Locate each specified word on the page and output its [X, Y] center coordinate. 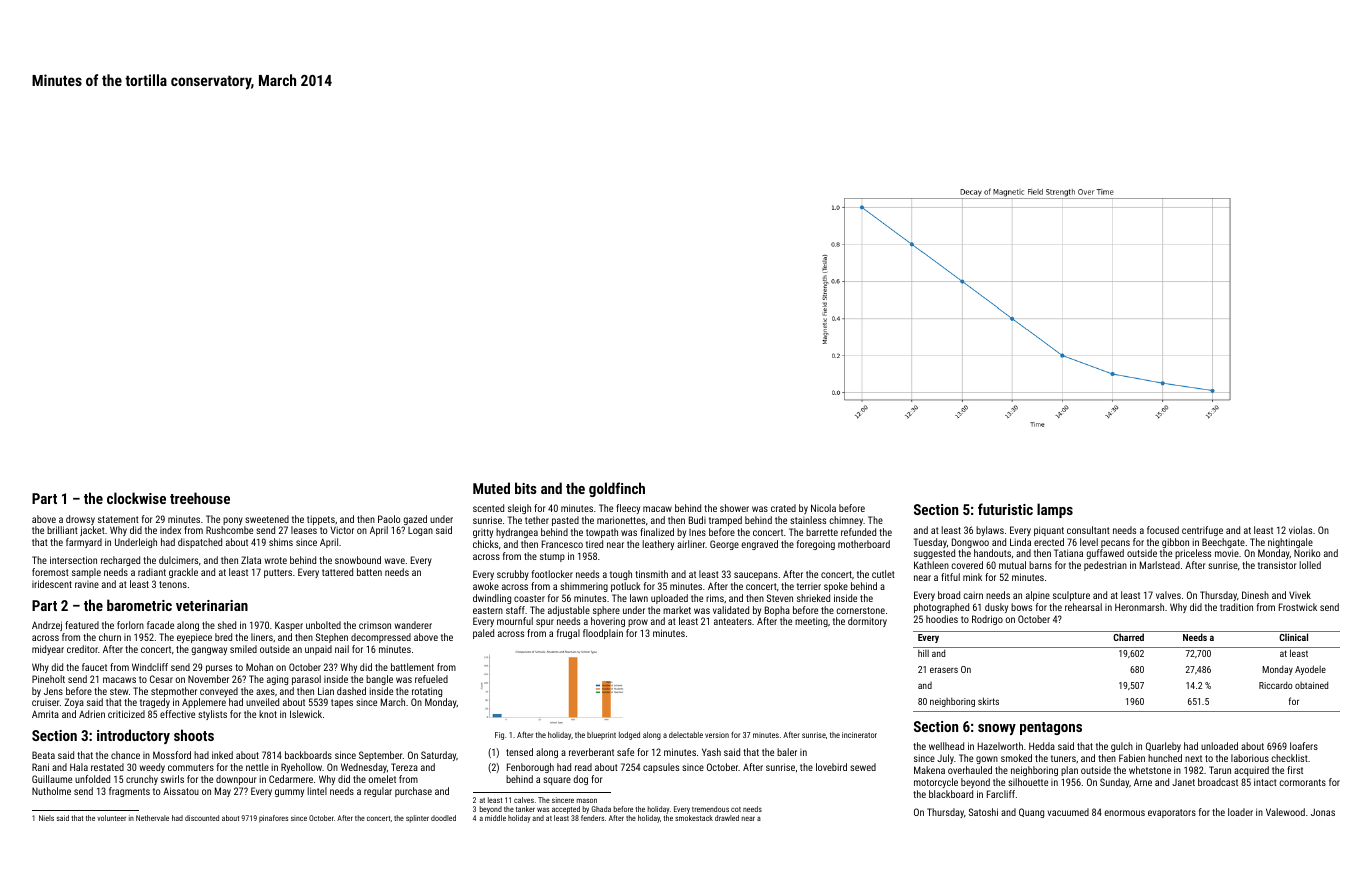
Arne [1143, 782]
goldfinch [617, 489]
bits [526, 488]
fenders [592, 818]
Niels [46, 818]
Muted [491, 488]
